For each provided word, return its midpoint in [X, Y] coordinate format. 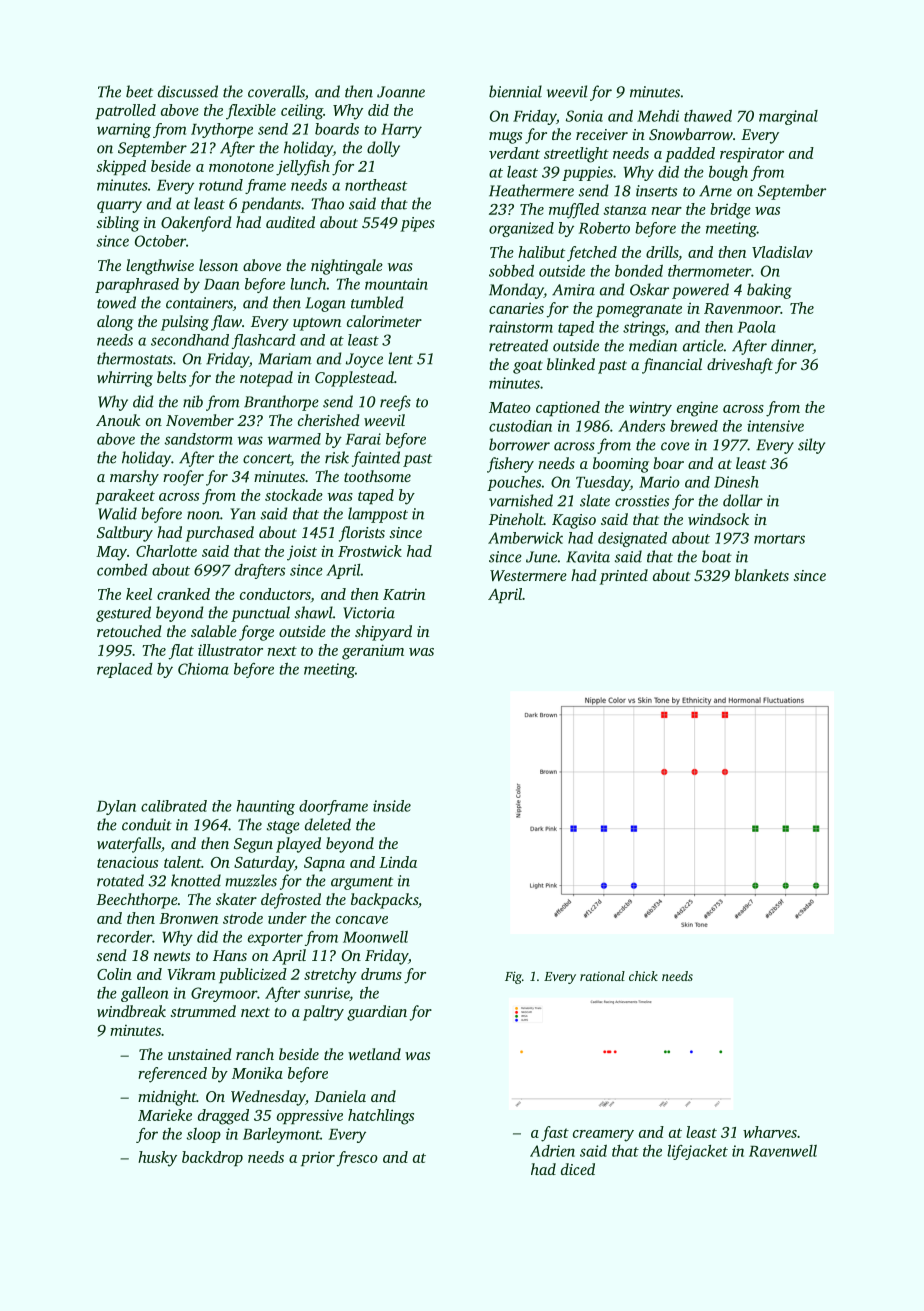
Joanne [401, 92]
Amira [573, 290]
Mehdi [658, 116]
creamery [603, 1136]
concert [267, 460]
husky [157, 1159]
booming [621, 465]
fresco [357, 1159]
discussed [188, 91]
